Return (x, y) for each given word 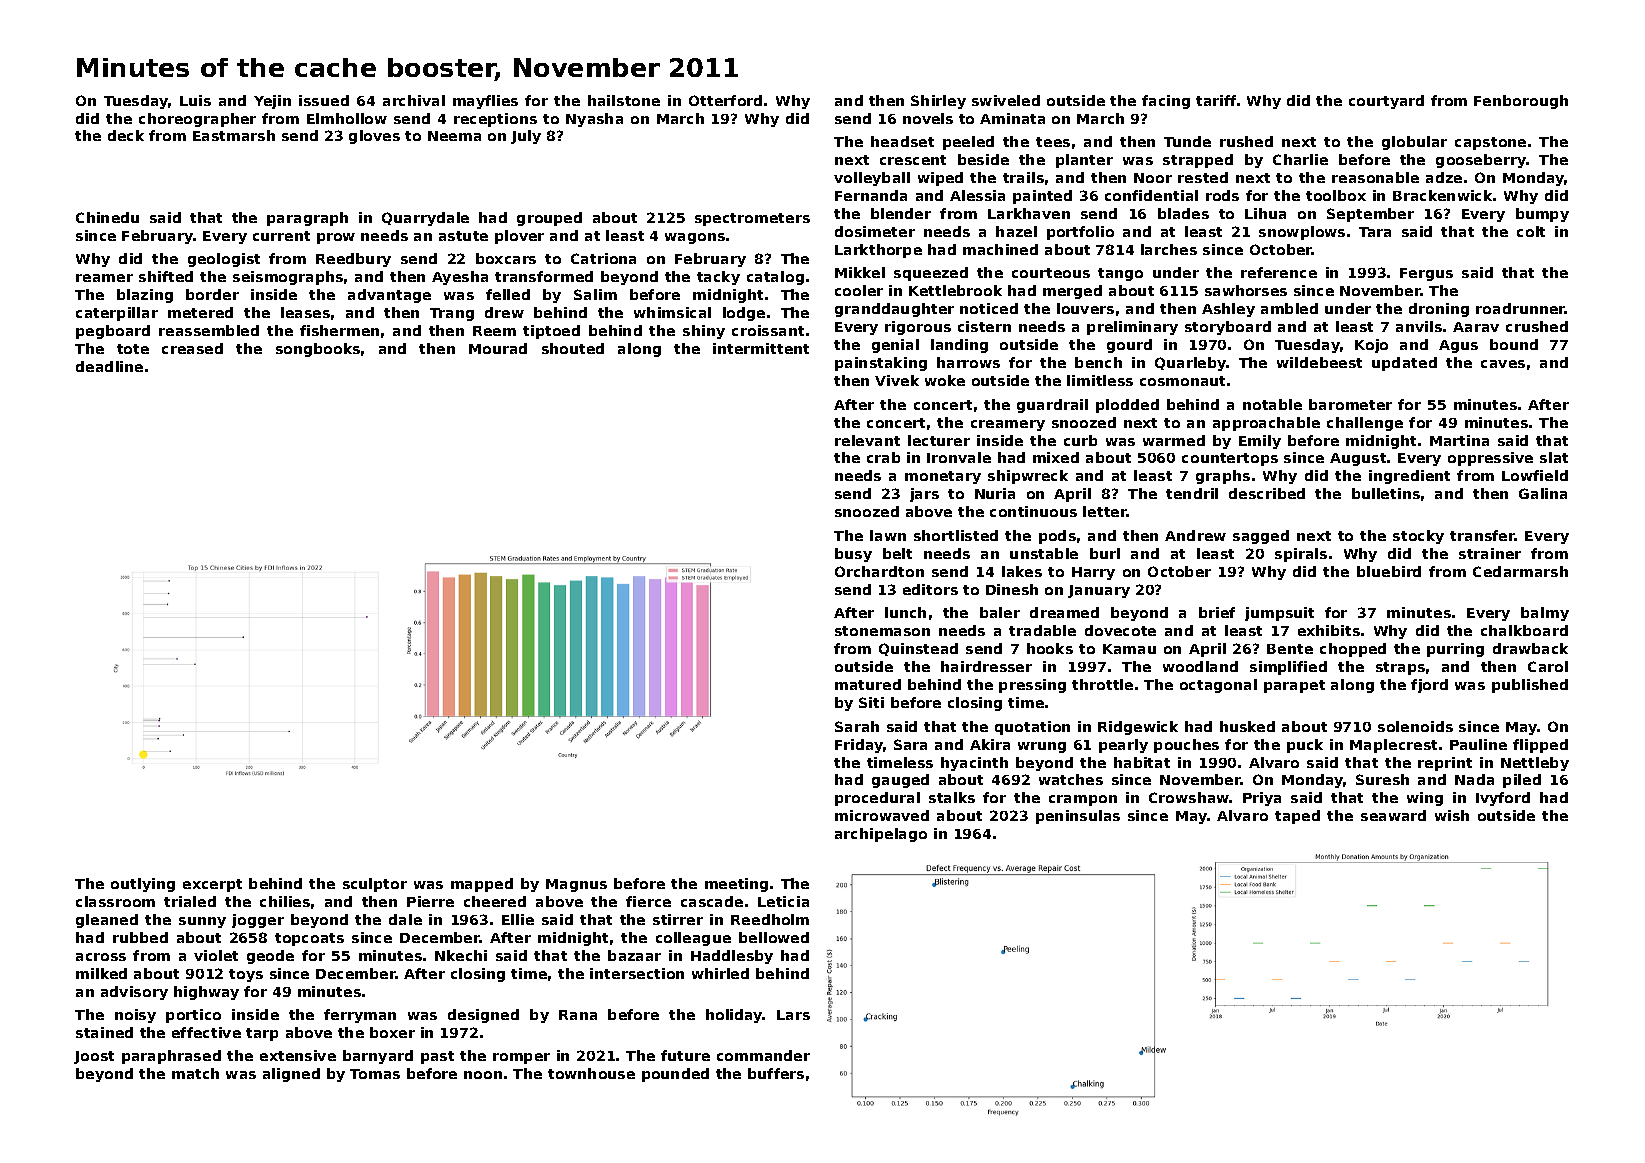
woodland (1200, 666)
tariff (1216, 100)
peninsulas (1078, 817)
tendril (1192, 493)
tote (133, 349)
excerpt (212, 885)
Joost (94, 1057)
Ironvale (959, 457)
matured (868, 684)
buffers (776, 1073)
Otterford (725, 100)
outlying (143, 885)
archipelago (881, 835)
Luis (195, 100)
